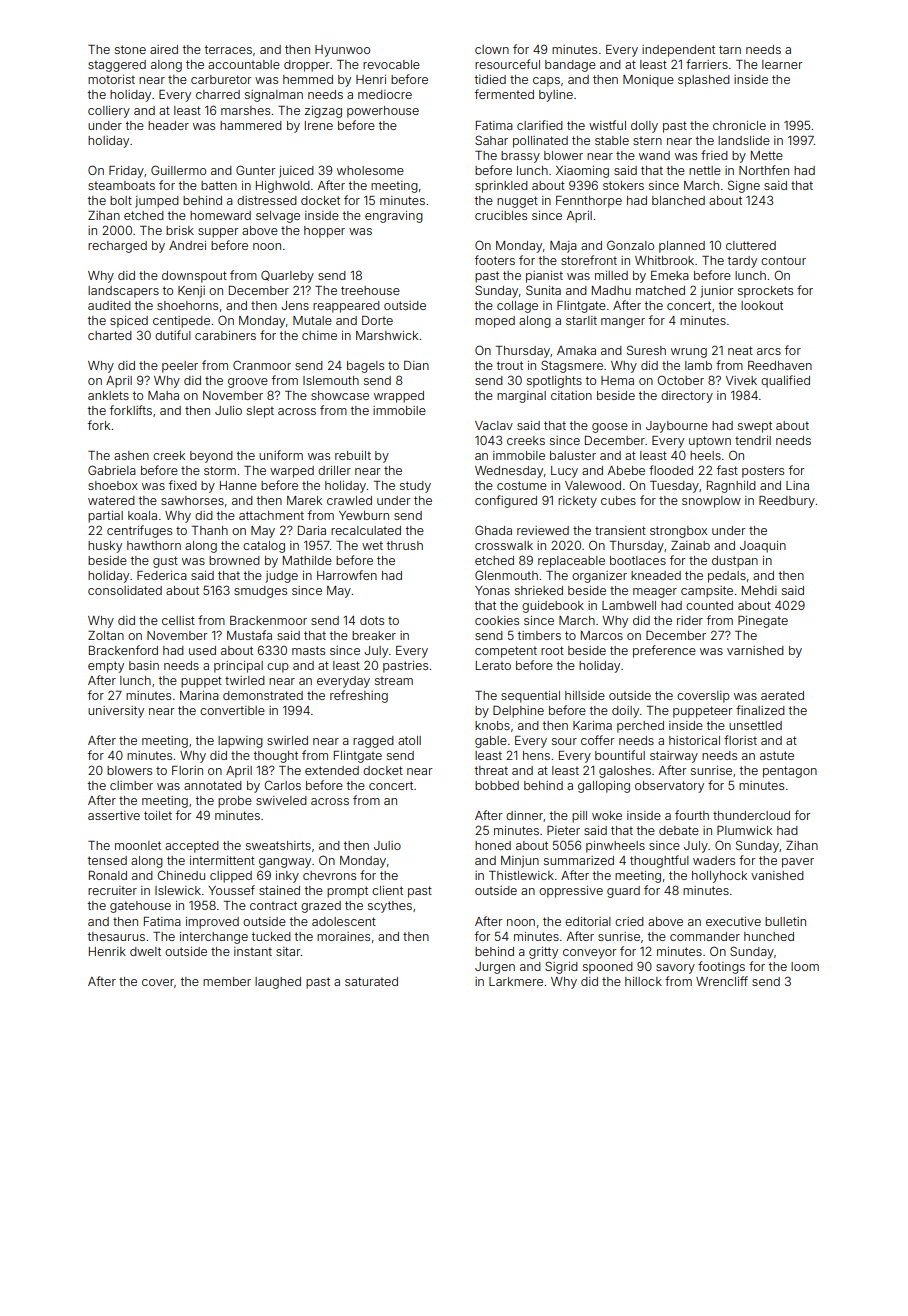 The height and width of the image is (1316, 908). I want to click on woke, so click(607, 815).
